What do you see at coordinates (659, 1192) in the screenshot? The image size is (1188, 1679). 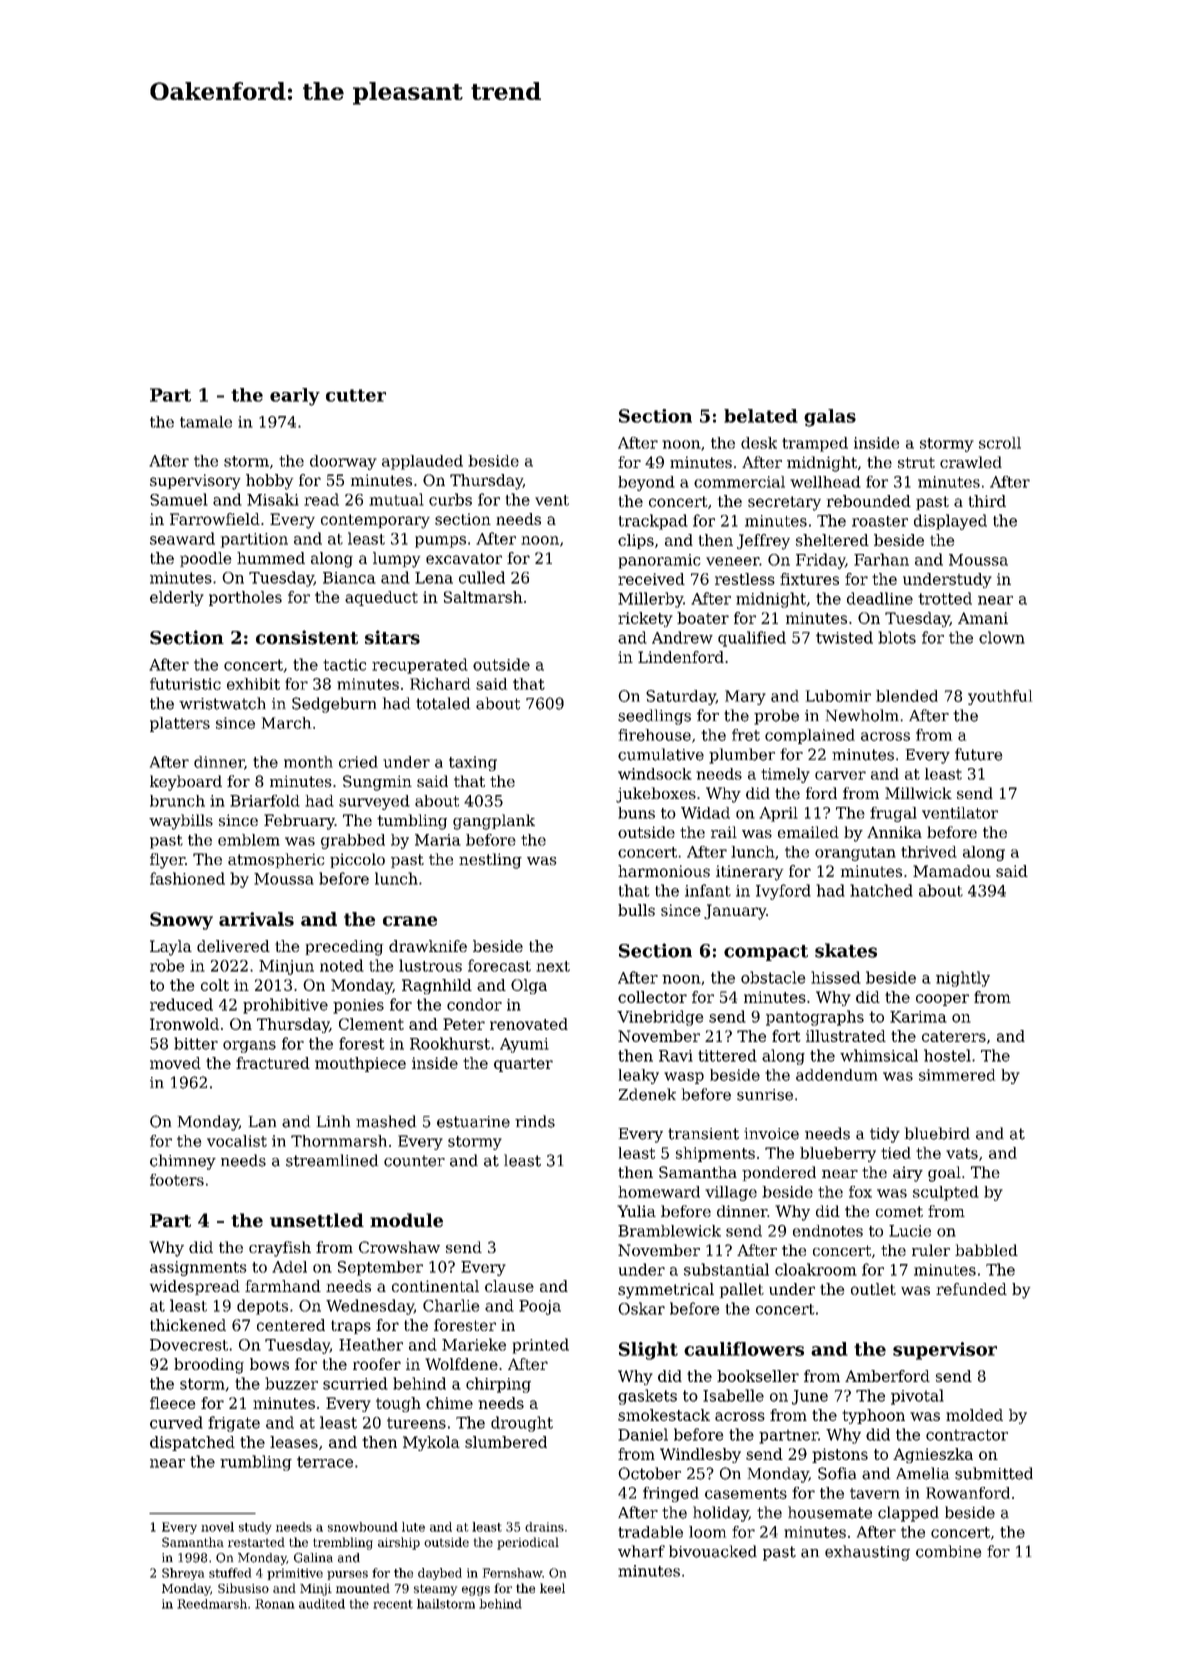 I see `homeward` at bounding box center [659, 1192].
